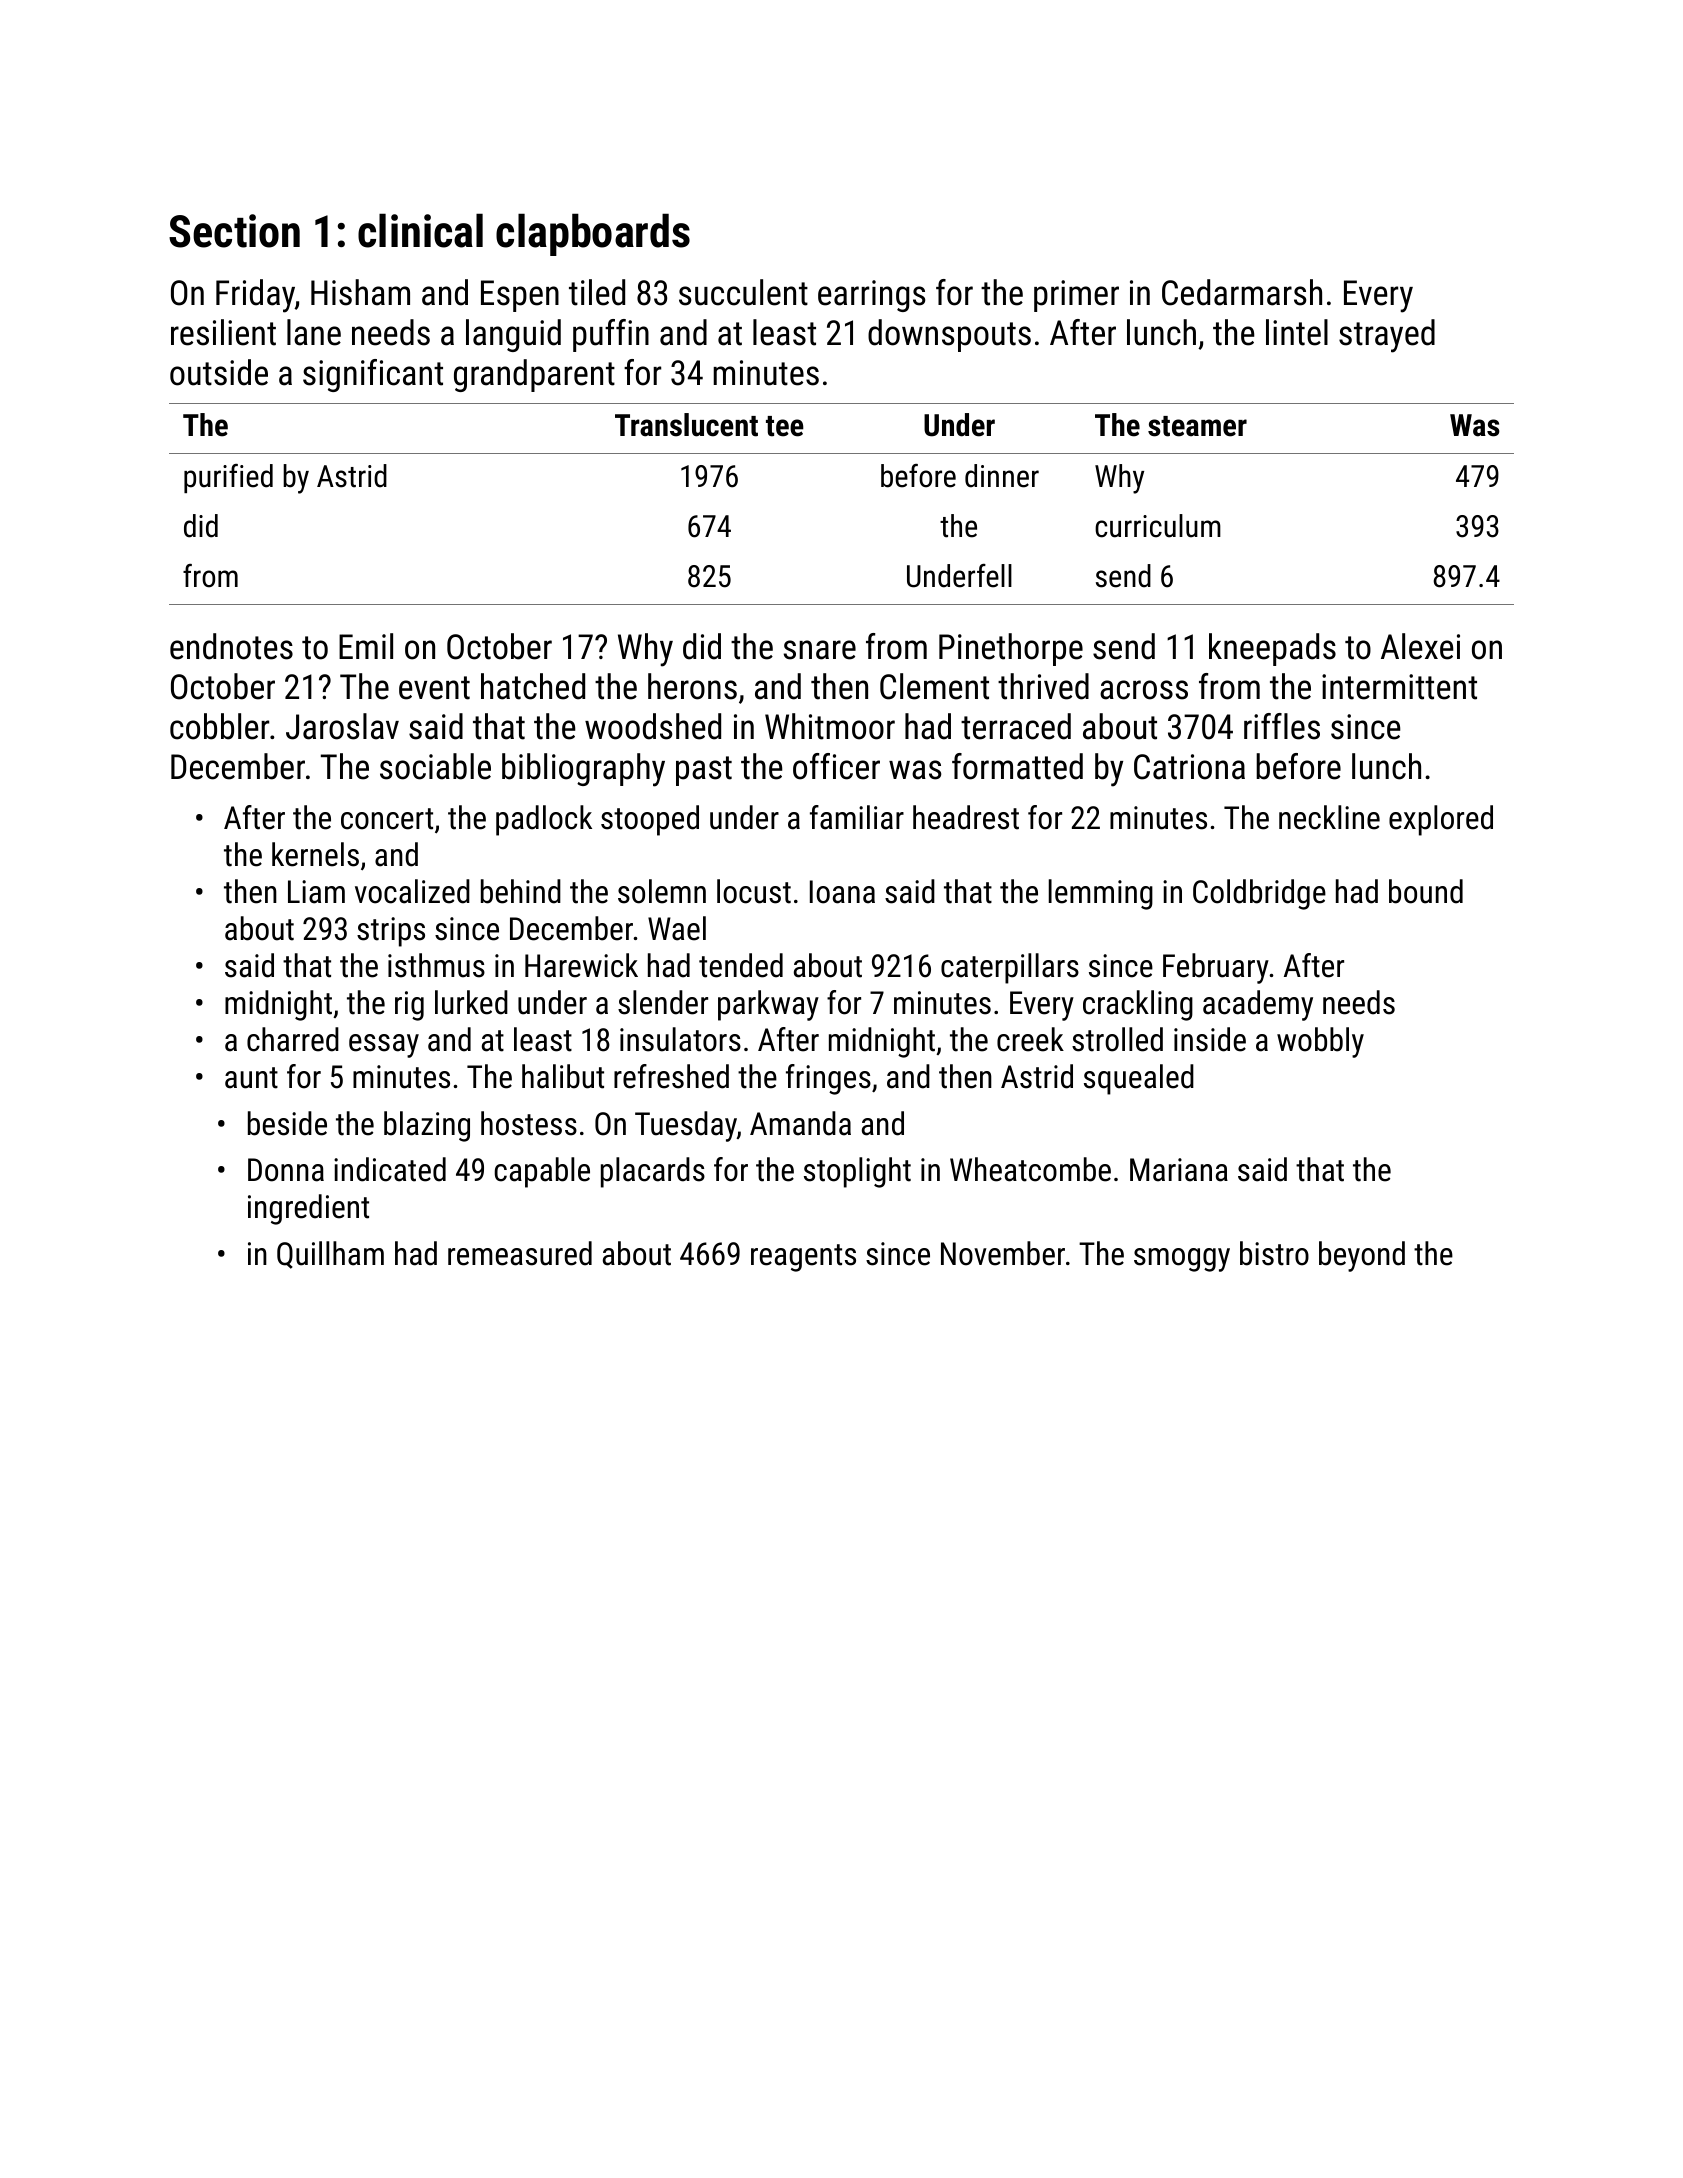 Image resolution: width=1683 pixels, height=2178 pixels. What do you see at coordinates (1399, 687) in the screenshot?
I see `intermittent` at bounding box center [1399, 687].
